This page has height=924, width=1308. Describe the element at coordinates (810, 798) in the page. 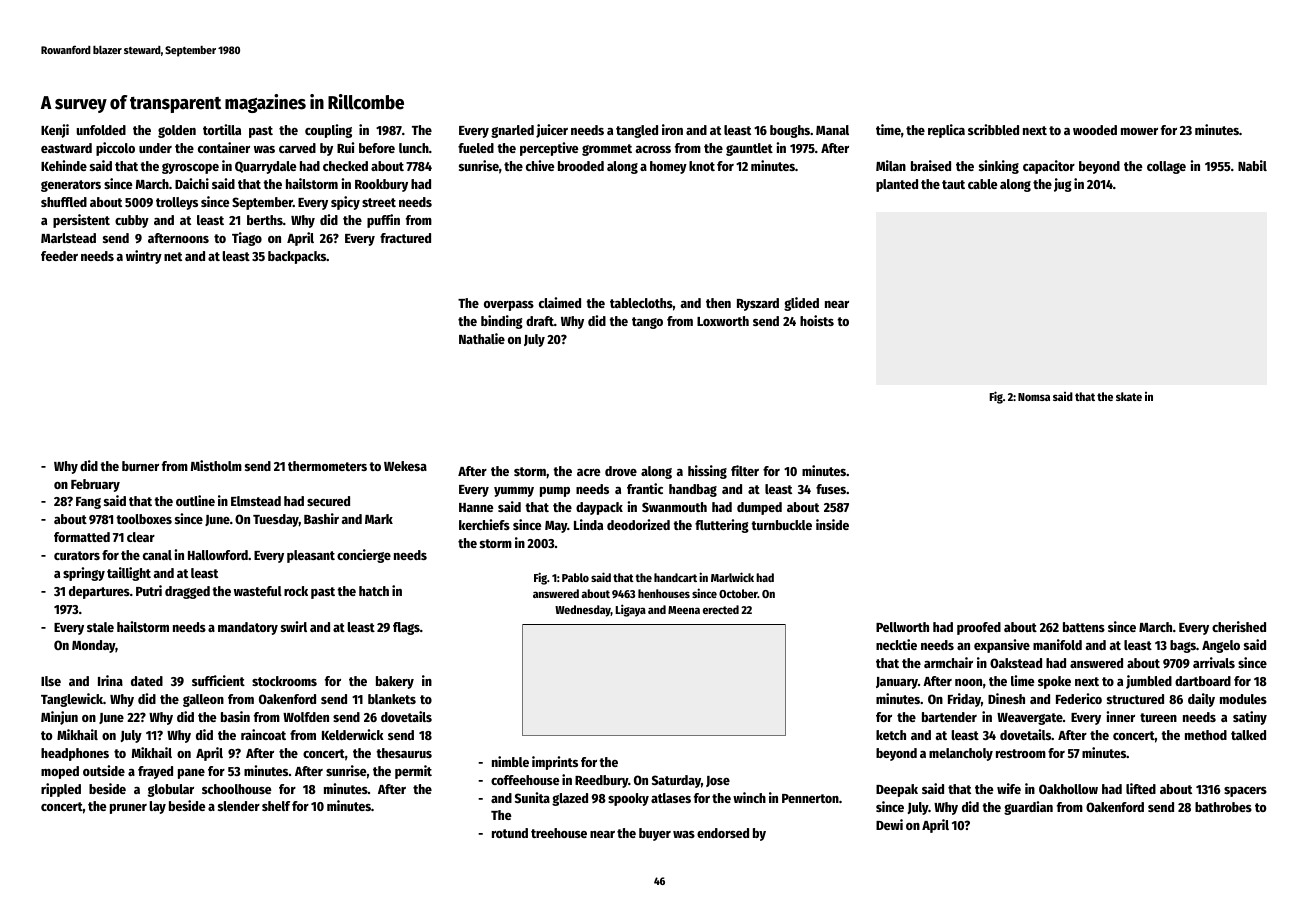

I see `Pennerton` at that location.
